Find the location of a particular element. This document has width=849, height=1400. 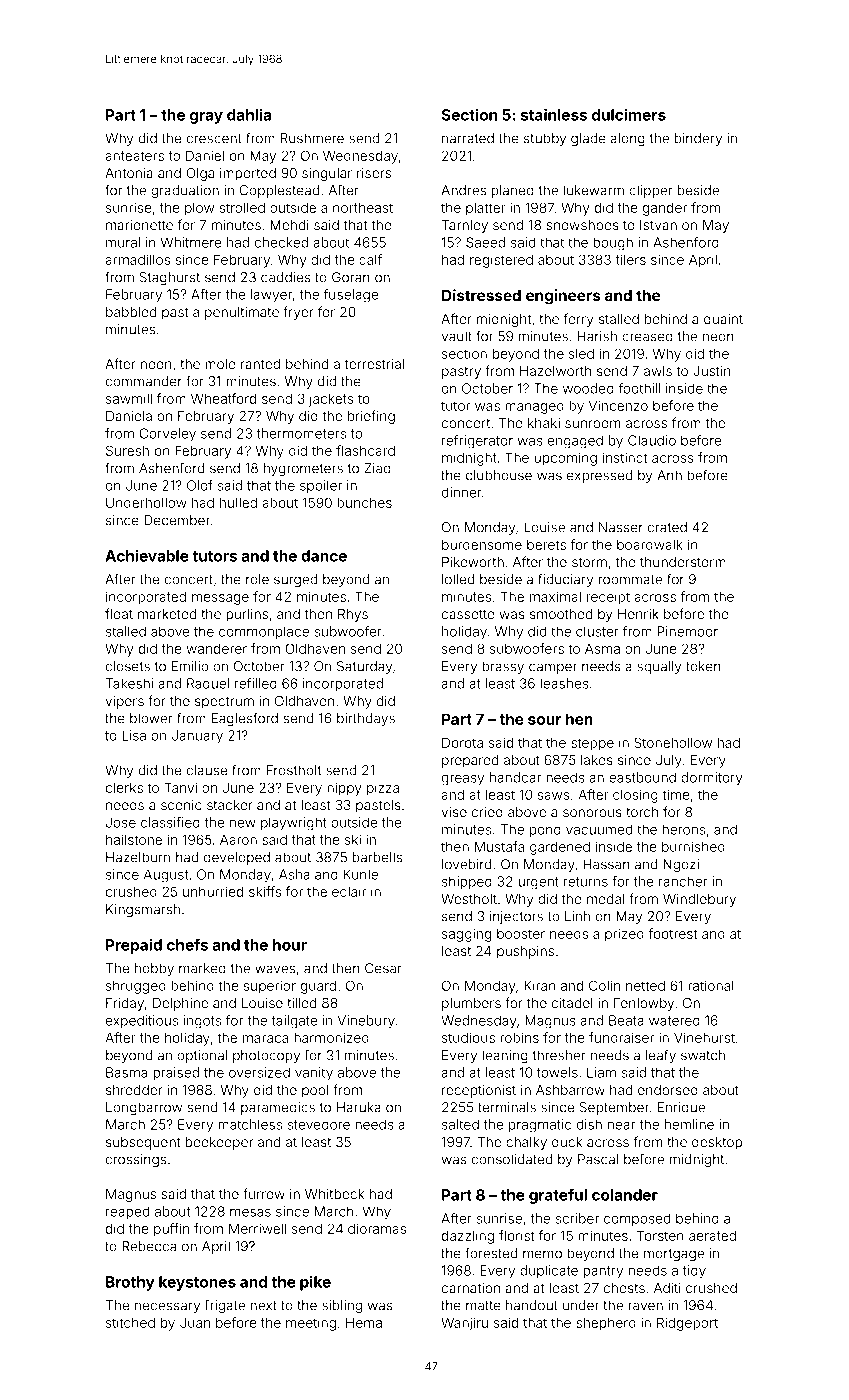

Rushmere is located at coordinates (312, 138).
